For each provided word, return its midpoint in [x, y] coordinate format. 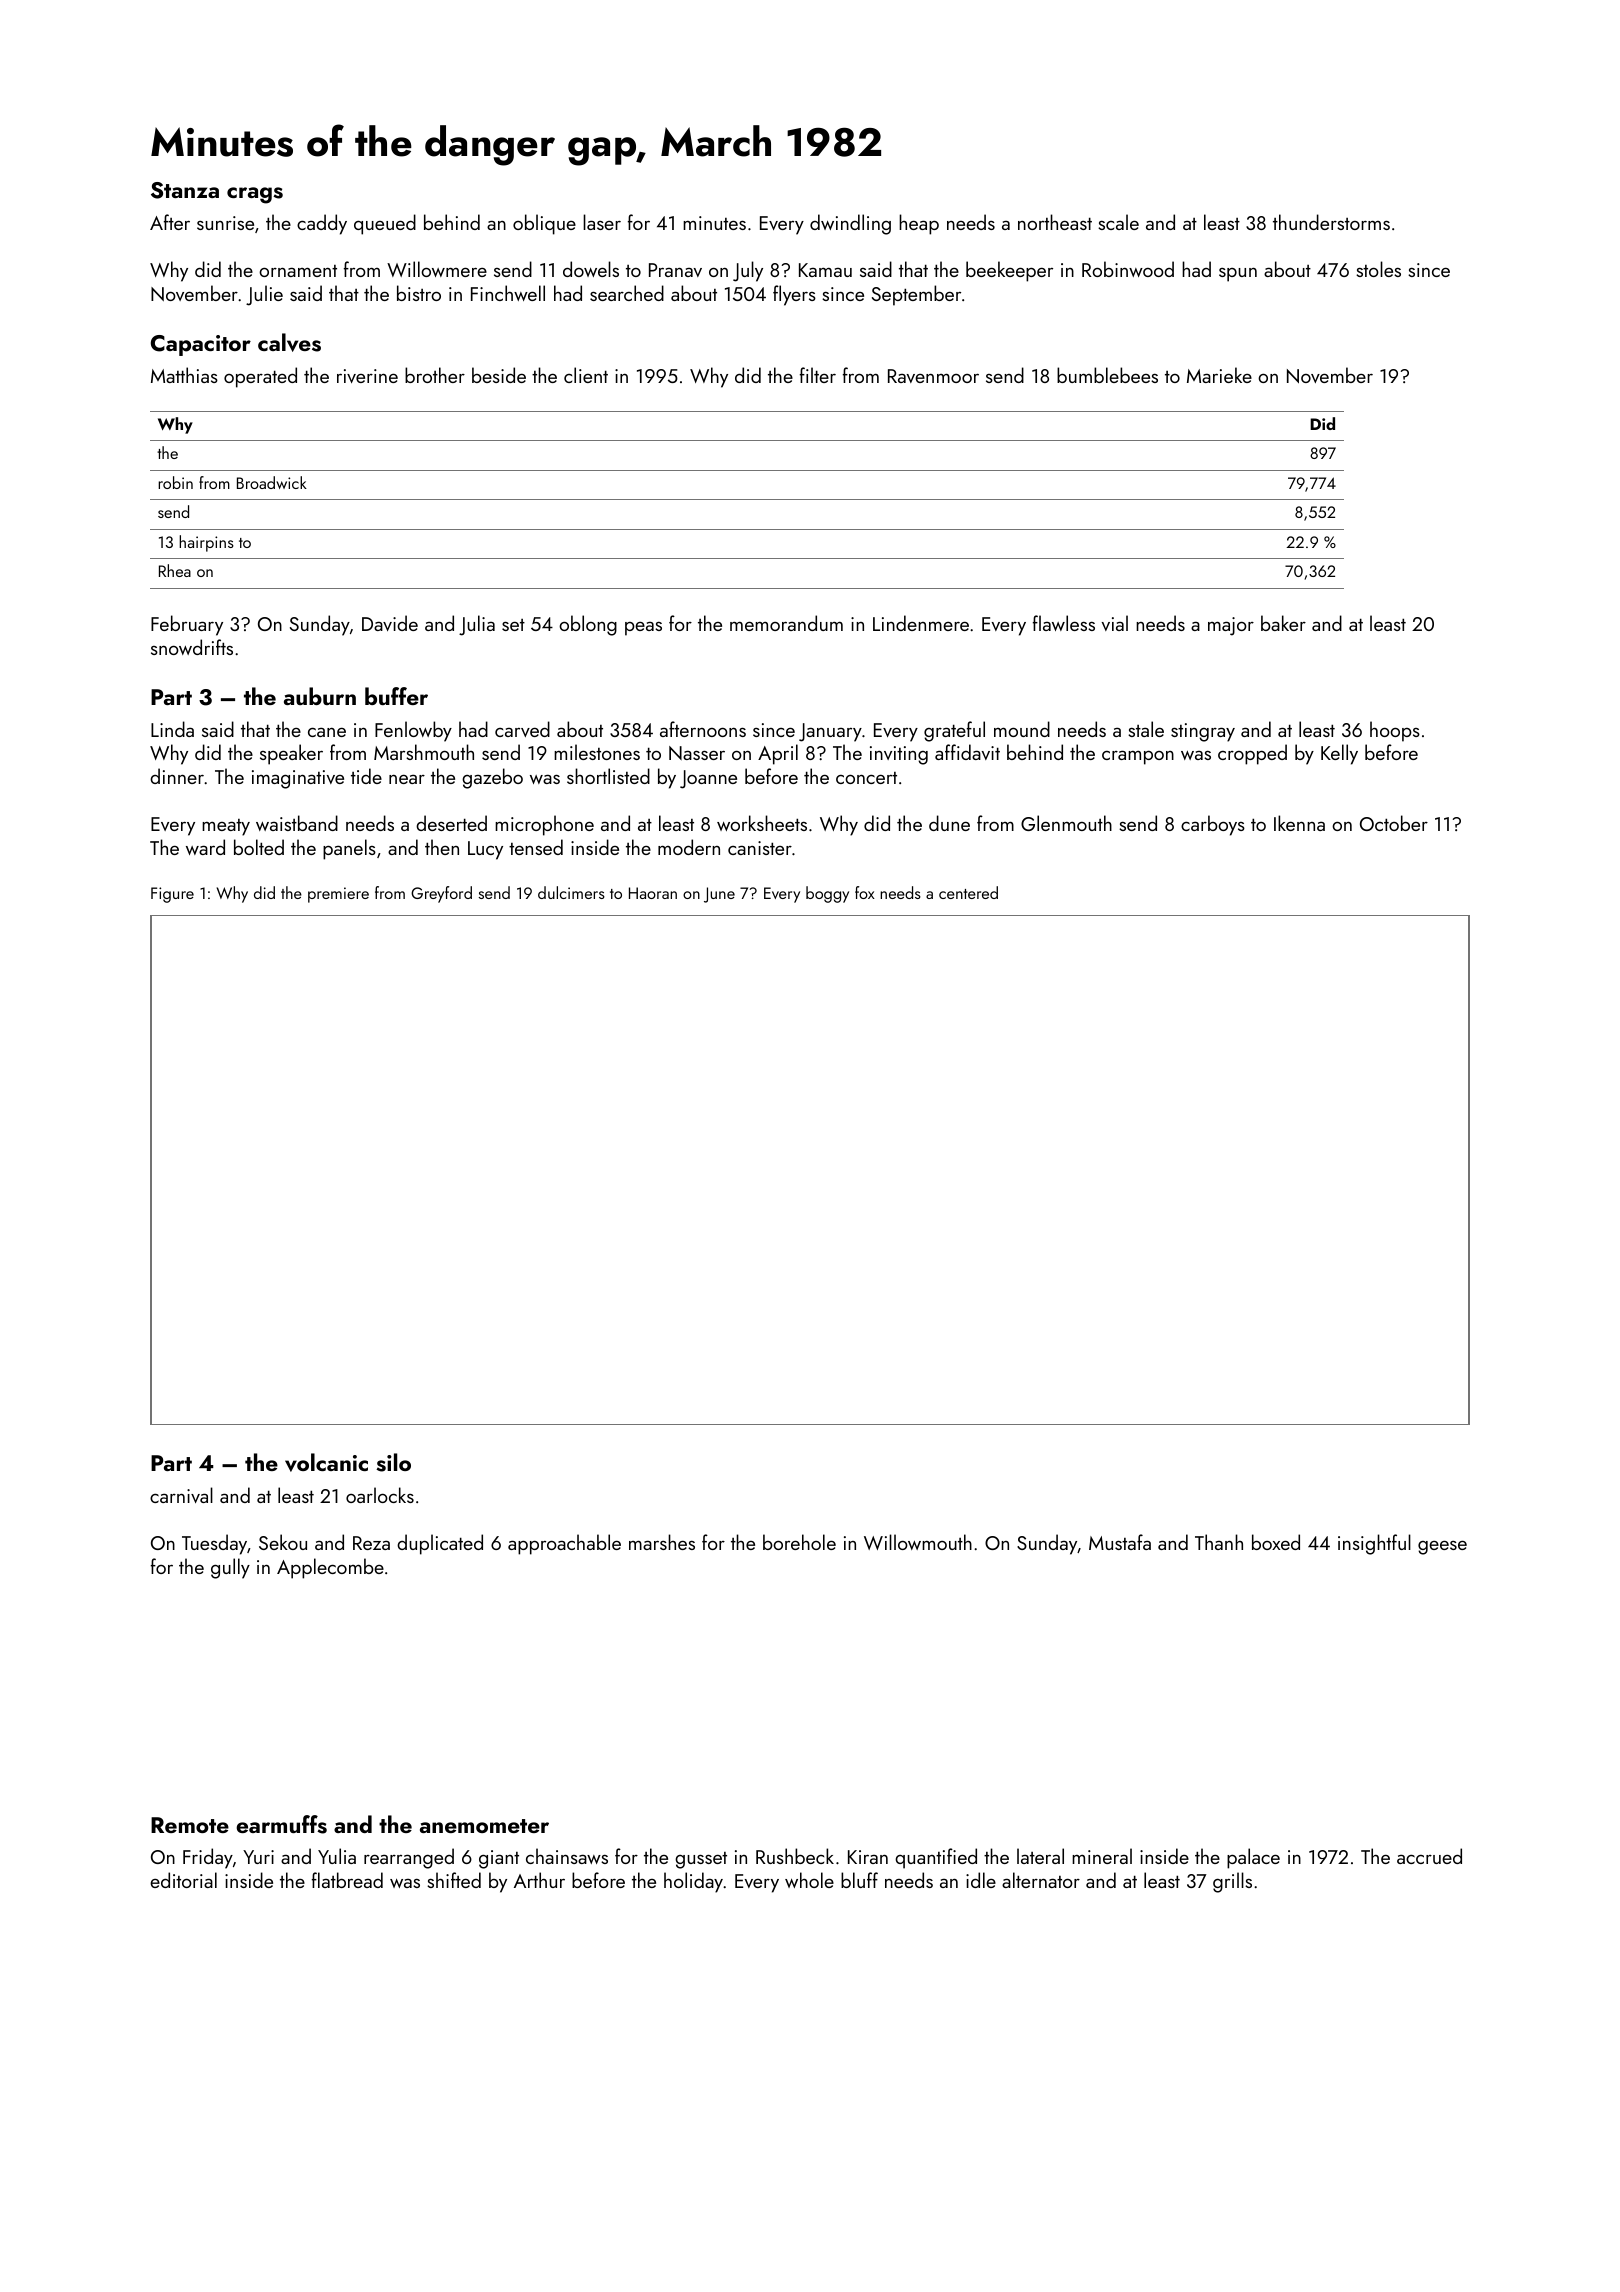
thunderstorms [1331, 222]
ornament [298, 271]
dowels [591, 269]
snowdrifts [192, 647]
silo [393, 1462]
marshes [662, 1542]
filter [818, 375]
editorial [183, 1880]
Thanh [1219, 1542]
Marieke [1219, 375]
